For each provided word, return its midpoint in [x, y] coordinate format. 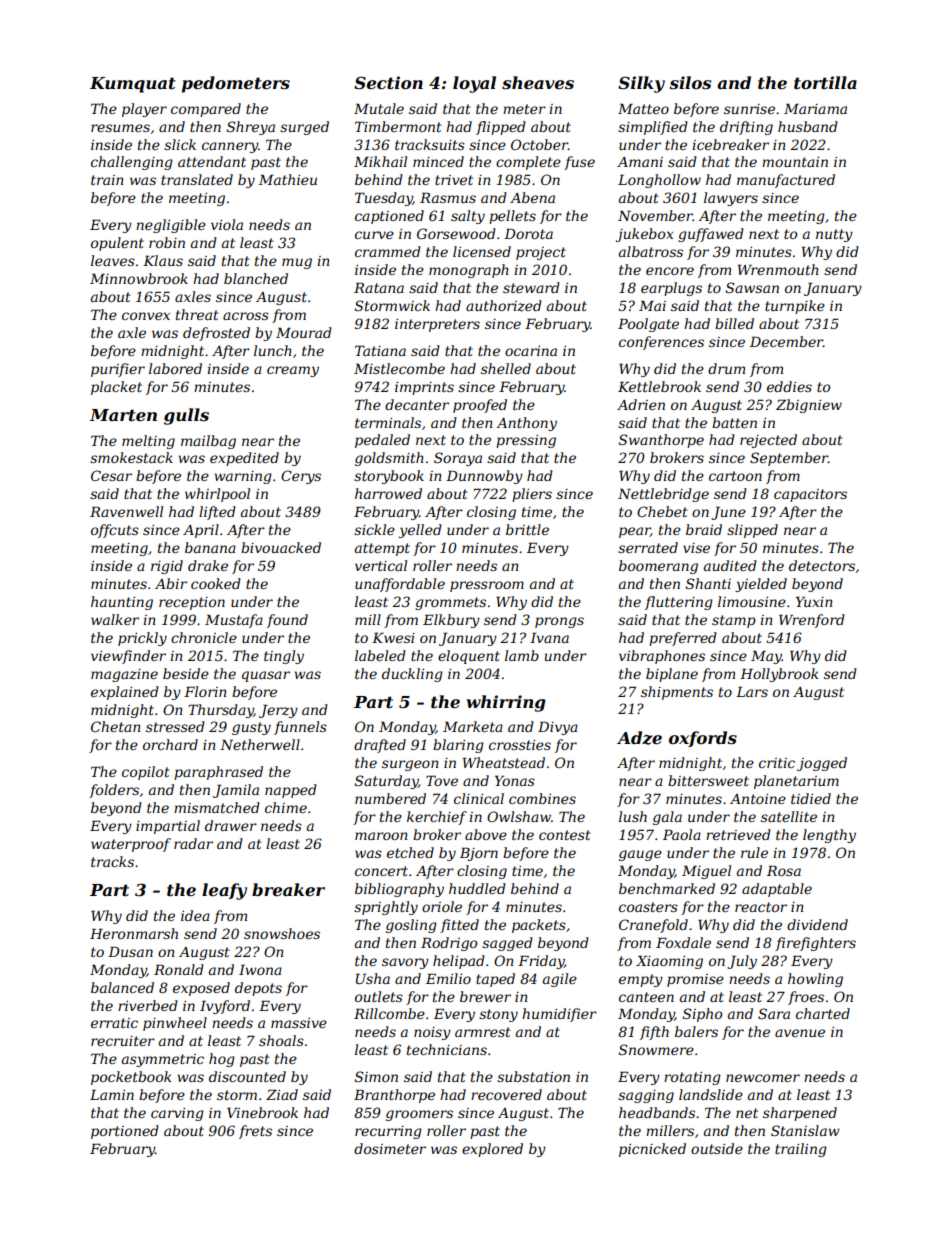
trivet [454, 180]
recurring [388, 1132]
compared [206, 110]
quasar [266, 676]
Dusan [130, 951]
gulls [186, 416]
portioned [125, 1132]
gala [667, 818]
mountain [795, 162]
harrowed [388, 493]
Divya [558, 728]
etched [410, 852]
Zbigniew [809, 406]
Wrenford [812, 621]
